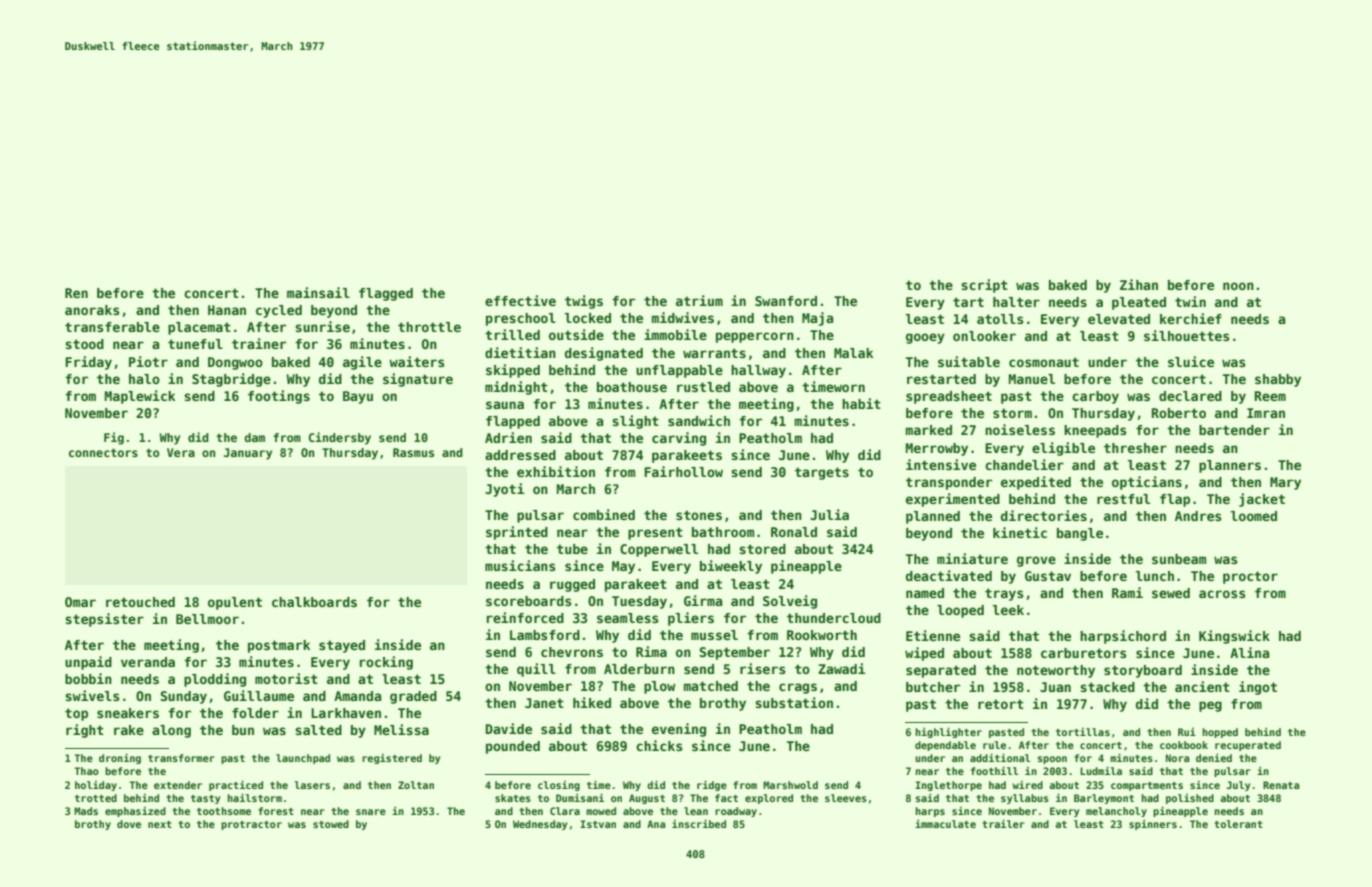 The height and width of the screenshot is (887, 1372). What do you see at coordinates (735, 653) in the screenshot?
I see `September` at bounding box center [735, 653].
